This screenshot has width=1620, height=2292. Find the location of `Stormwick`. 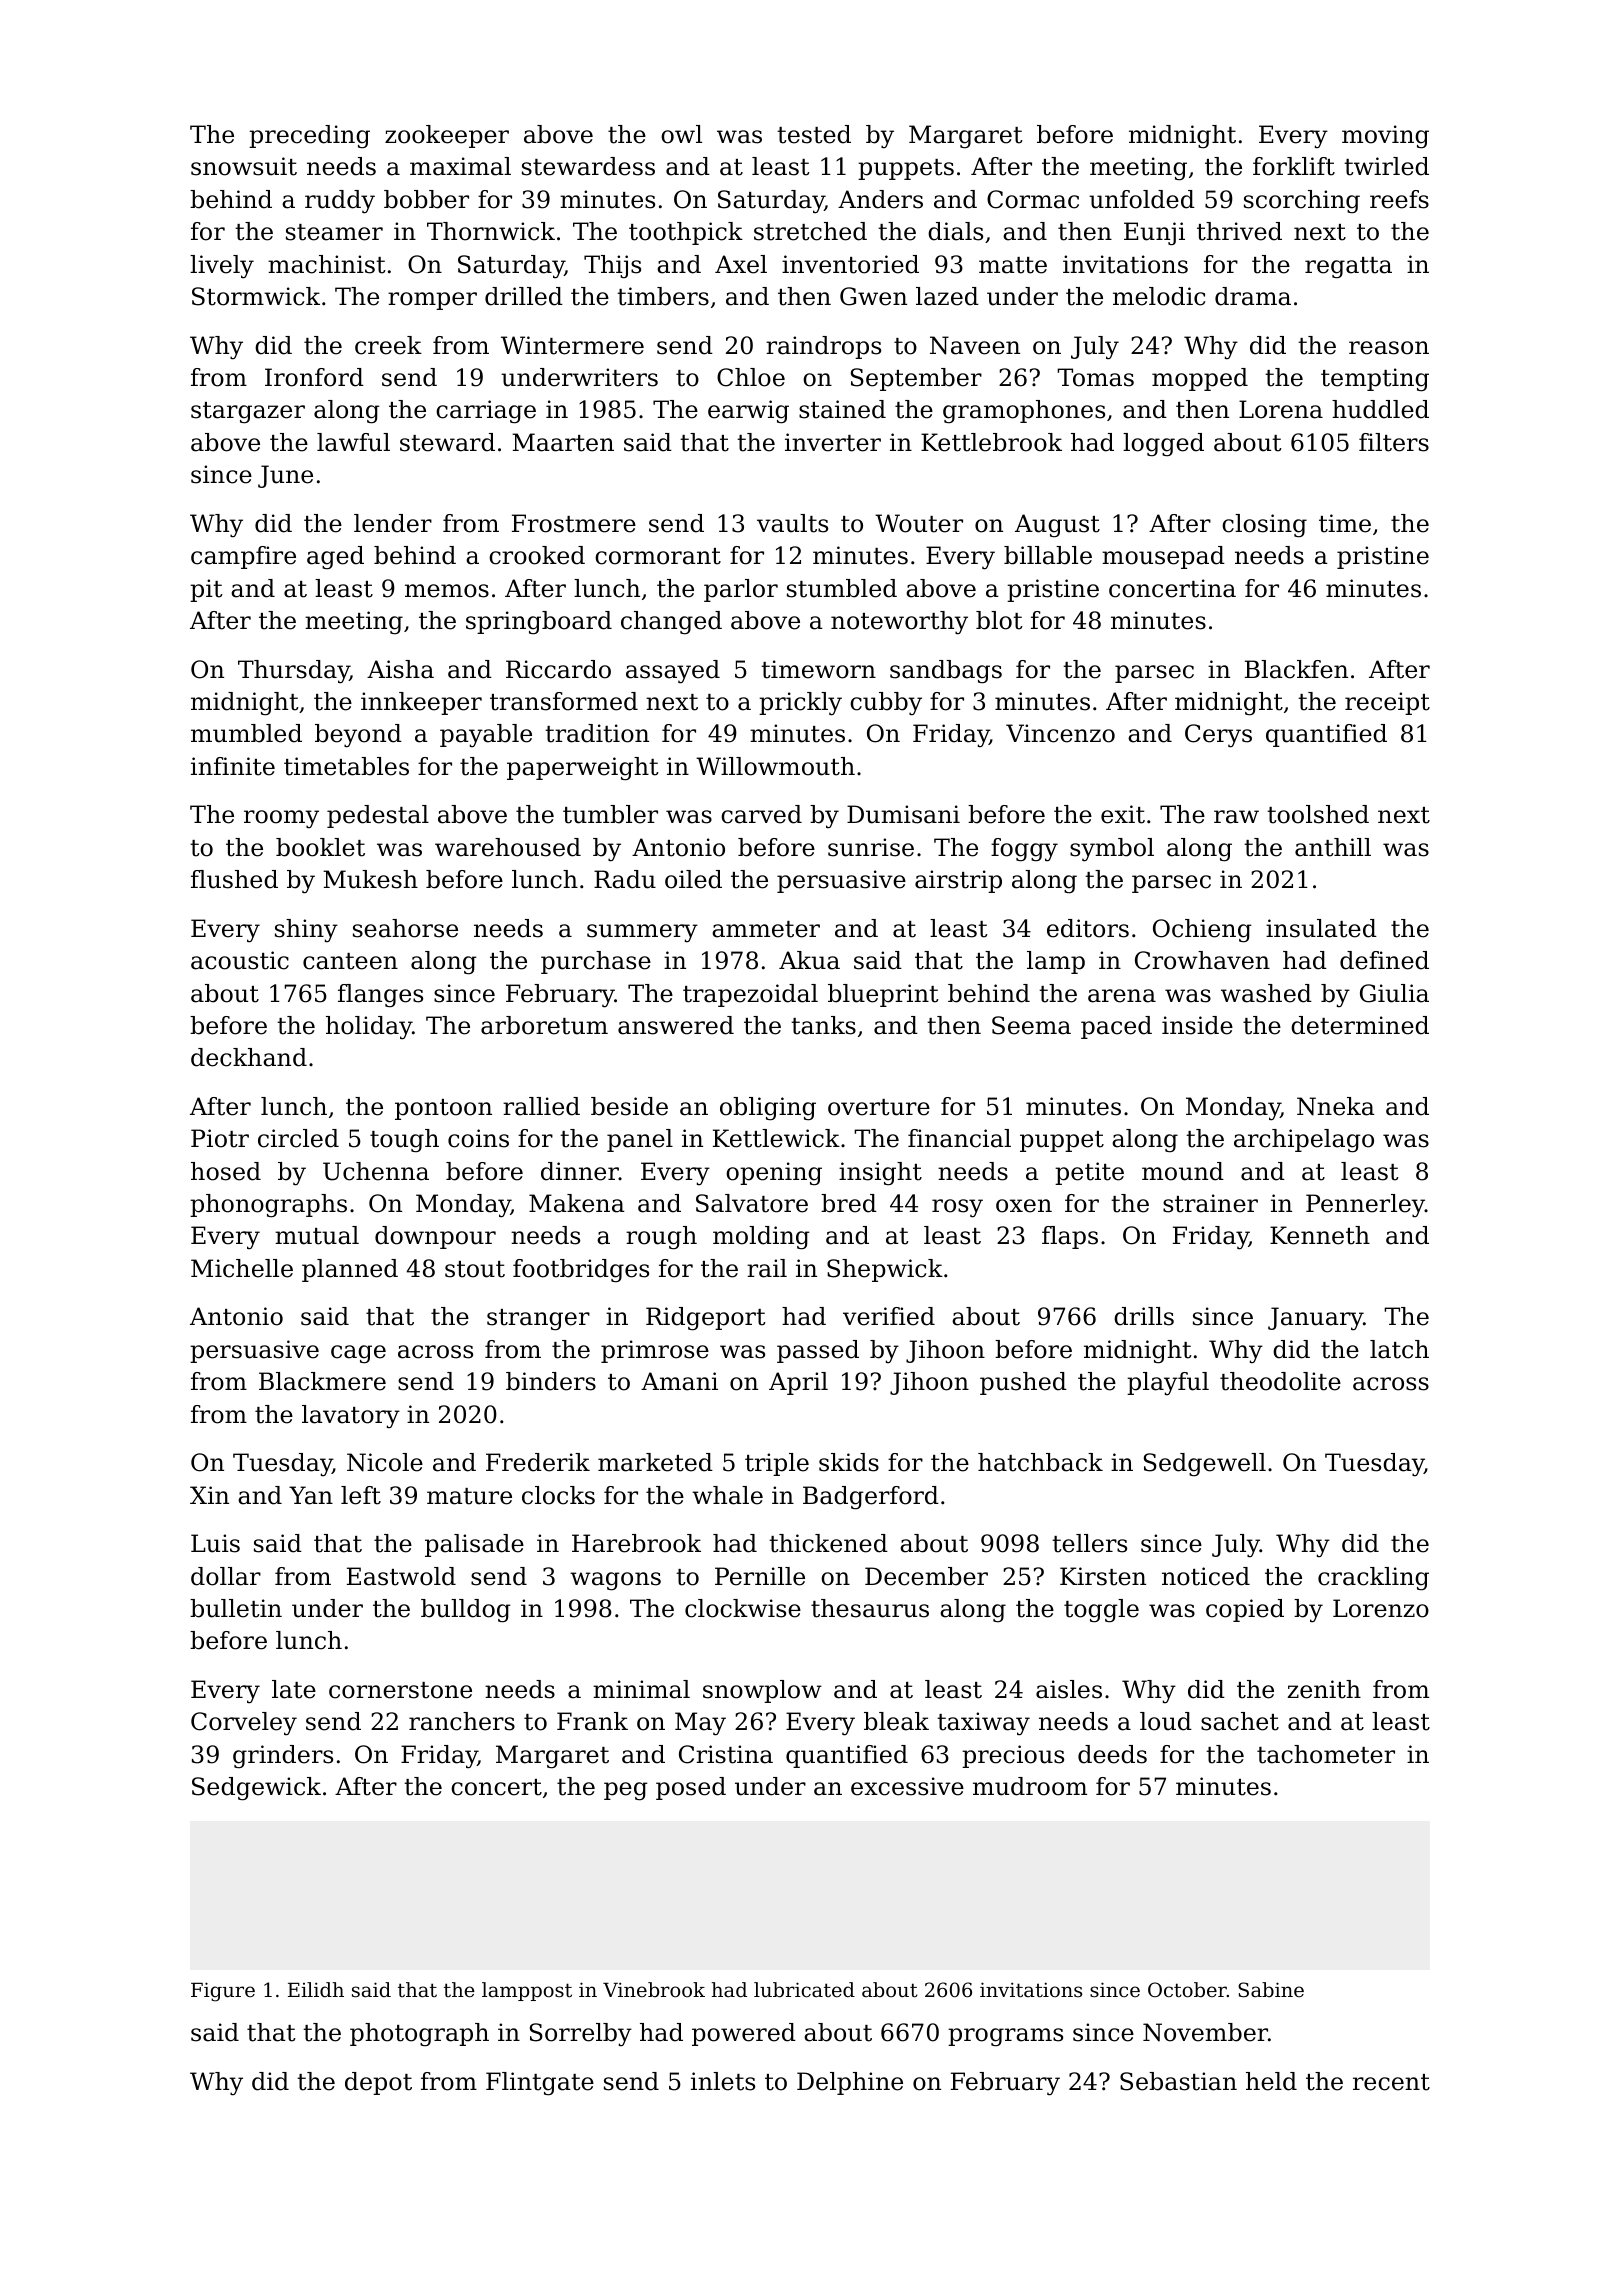

Stormwick is located at coordinates (256, 296).
